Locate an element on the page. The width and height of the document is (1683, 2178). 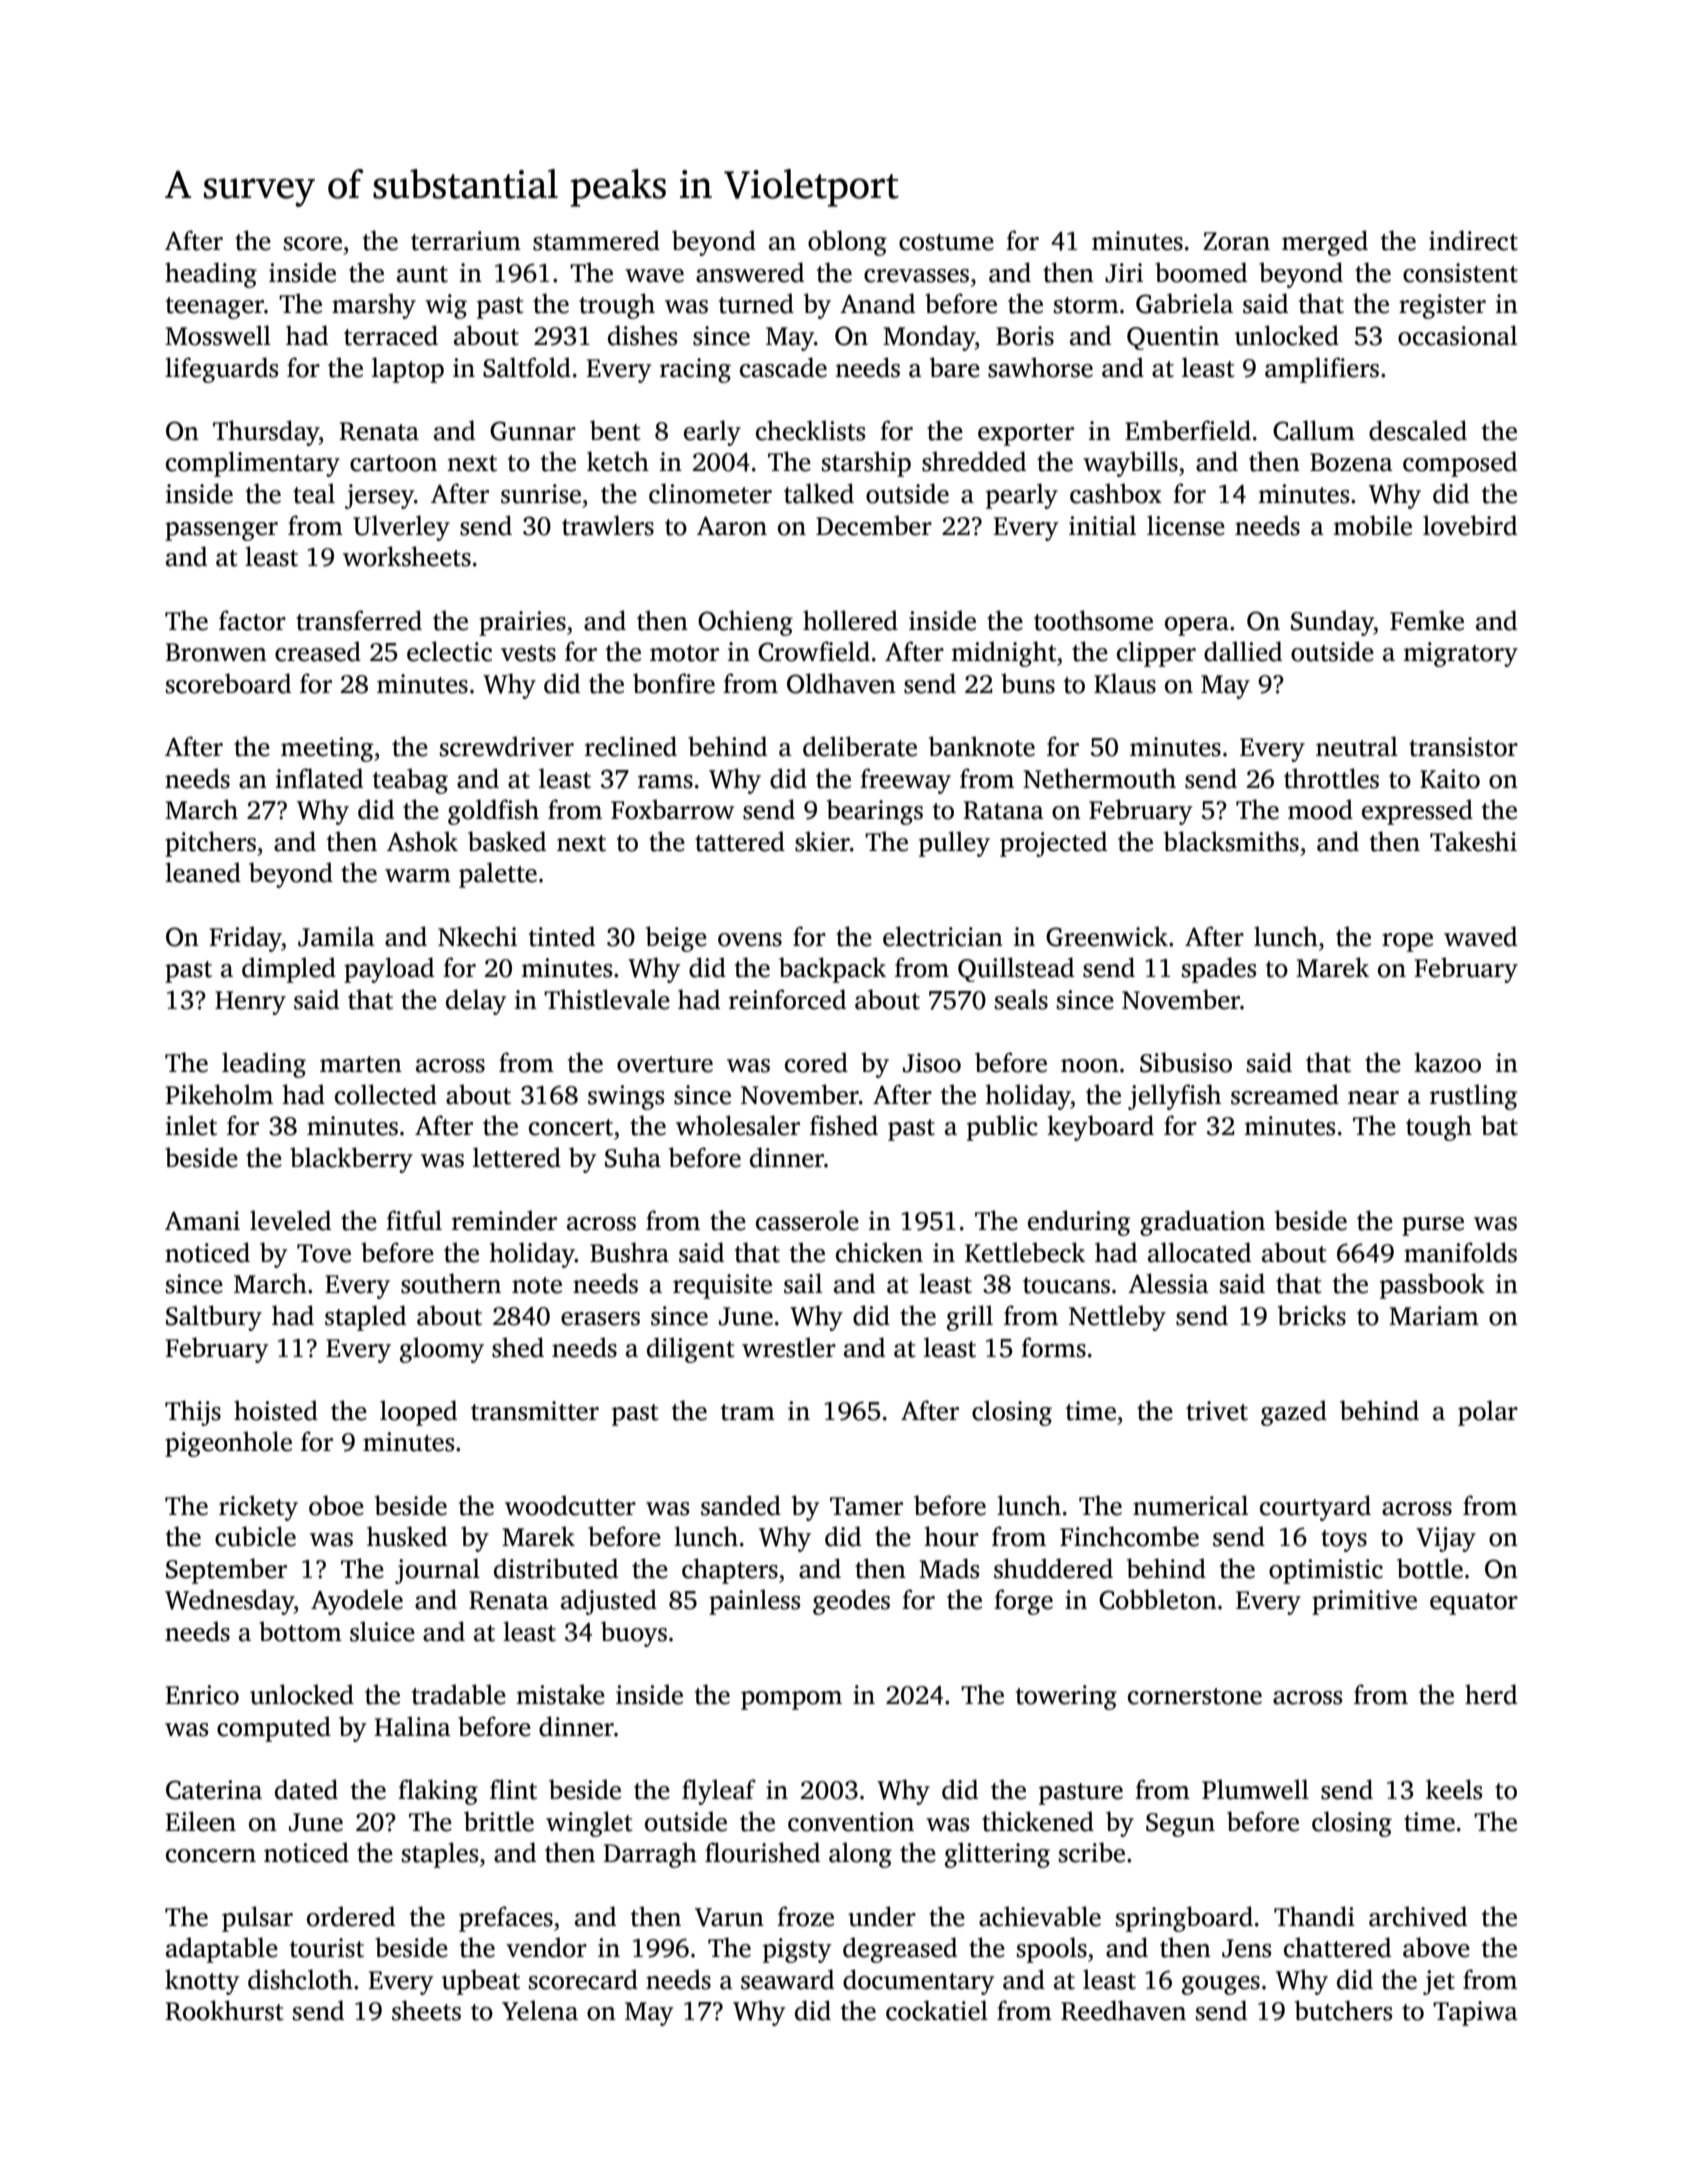
grill is located at coordinates (970, 1318).
